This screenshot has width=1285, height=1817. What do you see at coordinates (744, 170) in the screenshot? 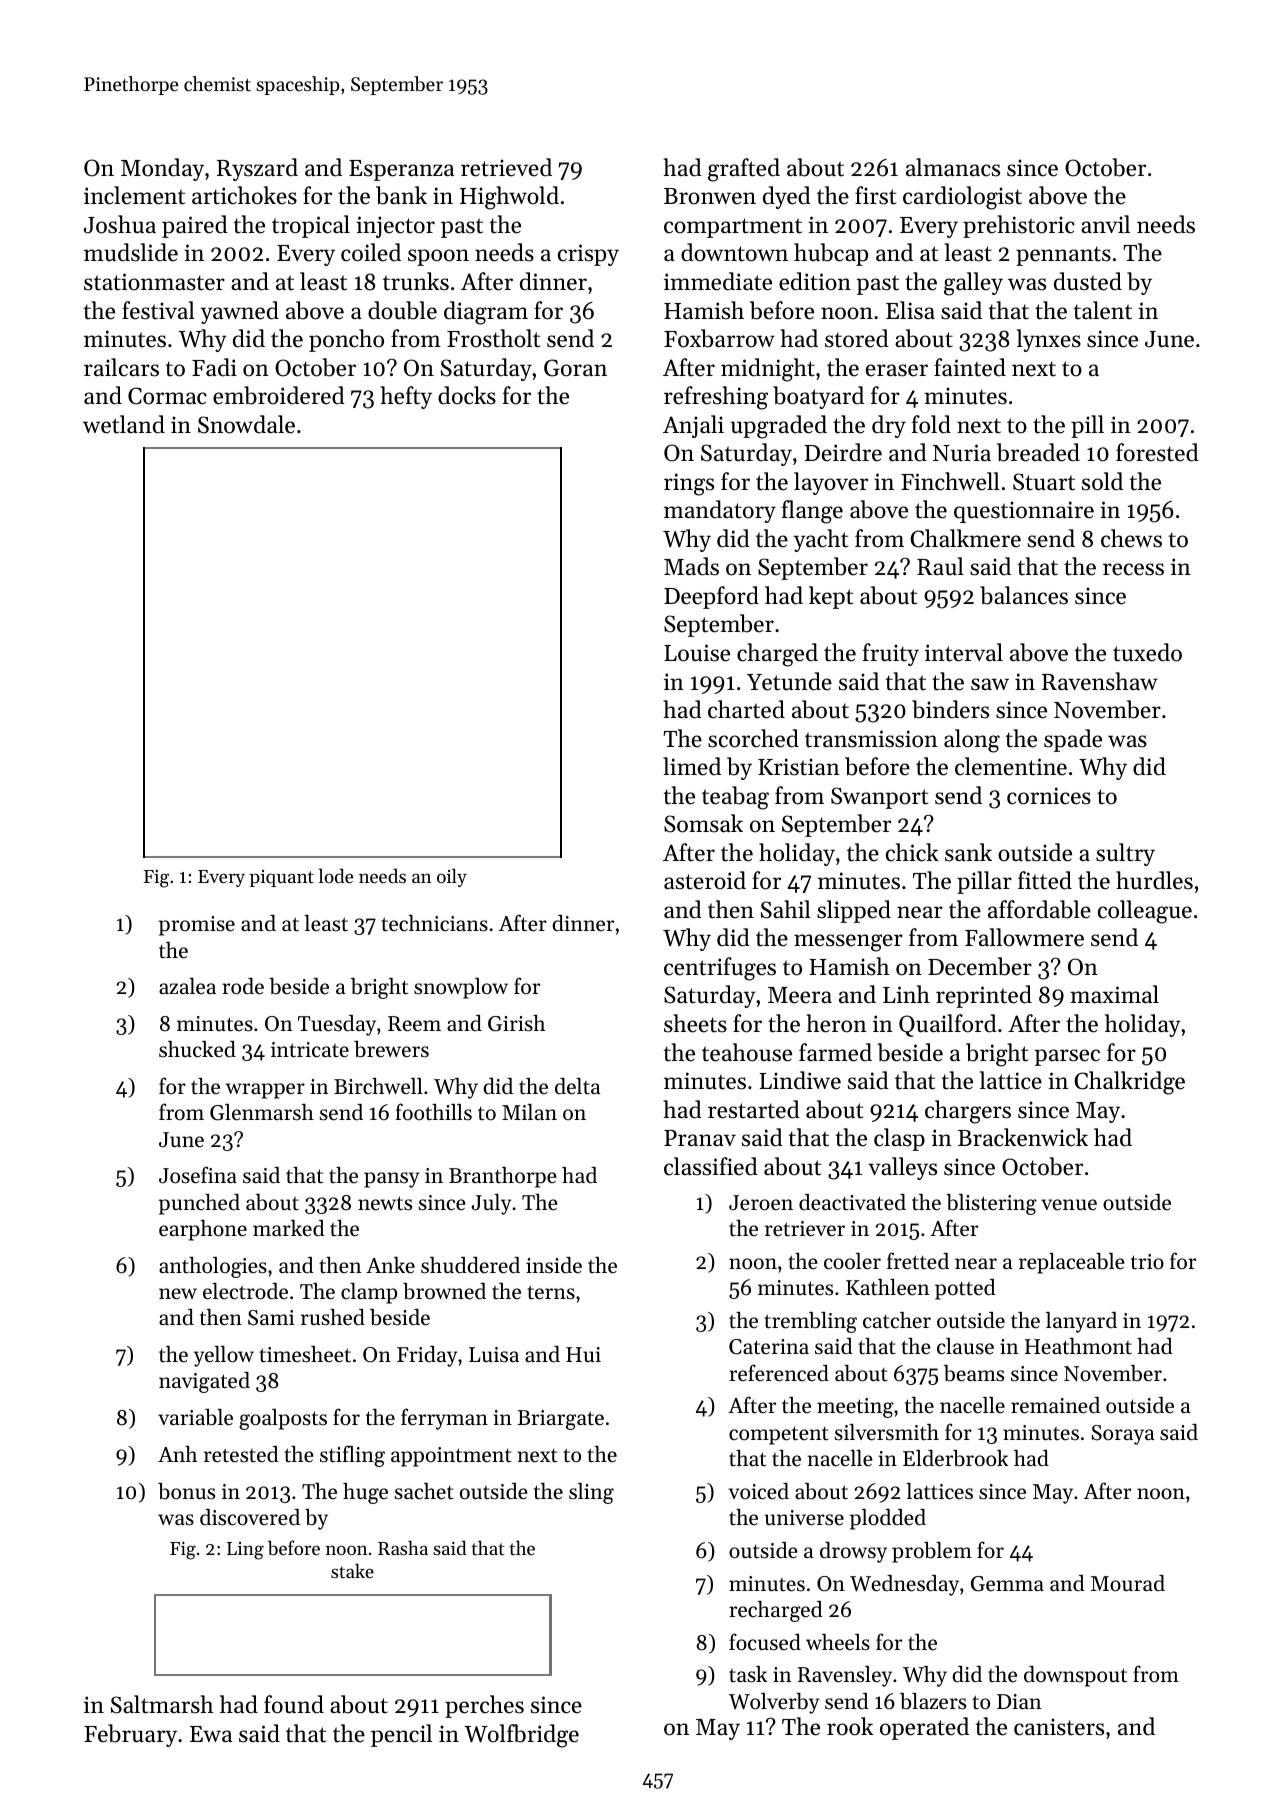
I see `grafted` at bounding box center [744, 170].
